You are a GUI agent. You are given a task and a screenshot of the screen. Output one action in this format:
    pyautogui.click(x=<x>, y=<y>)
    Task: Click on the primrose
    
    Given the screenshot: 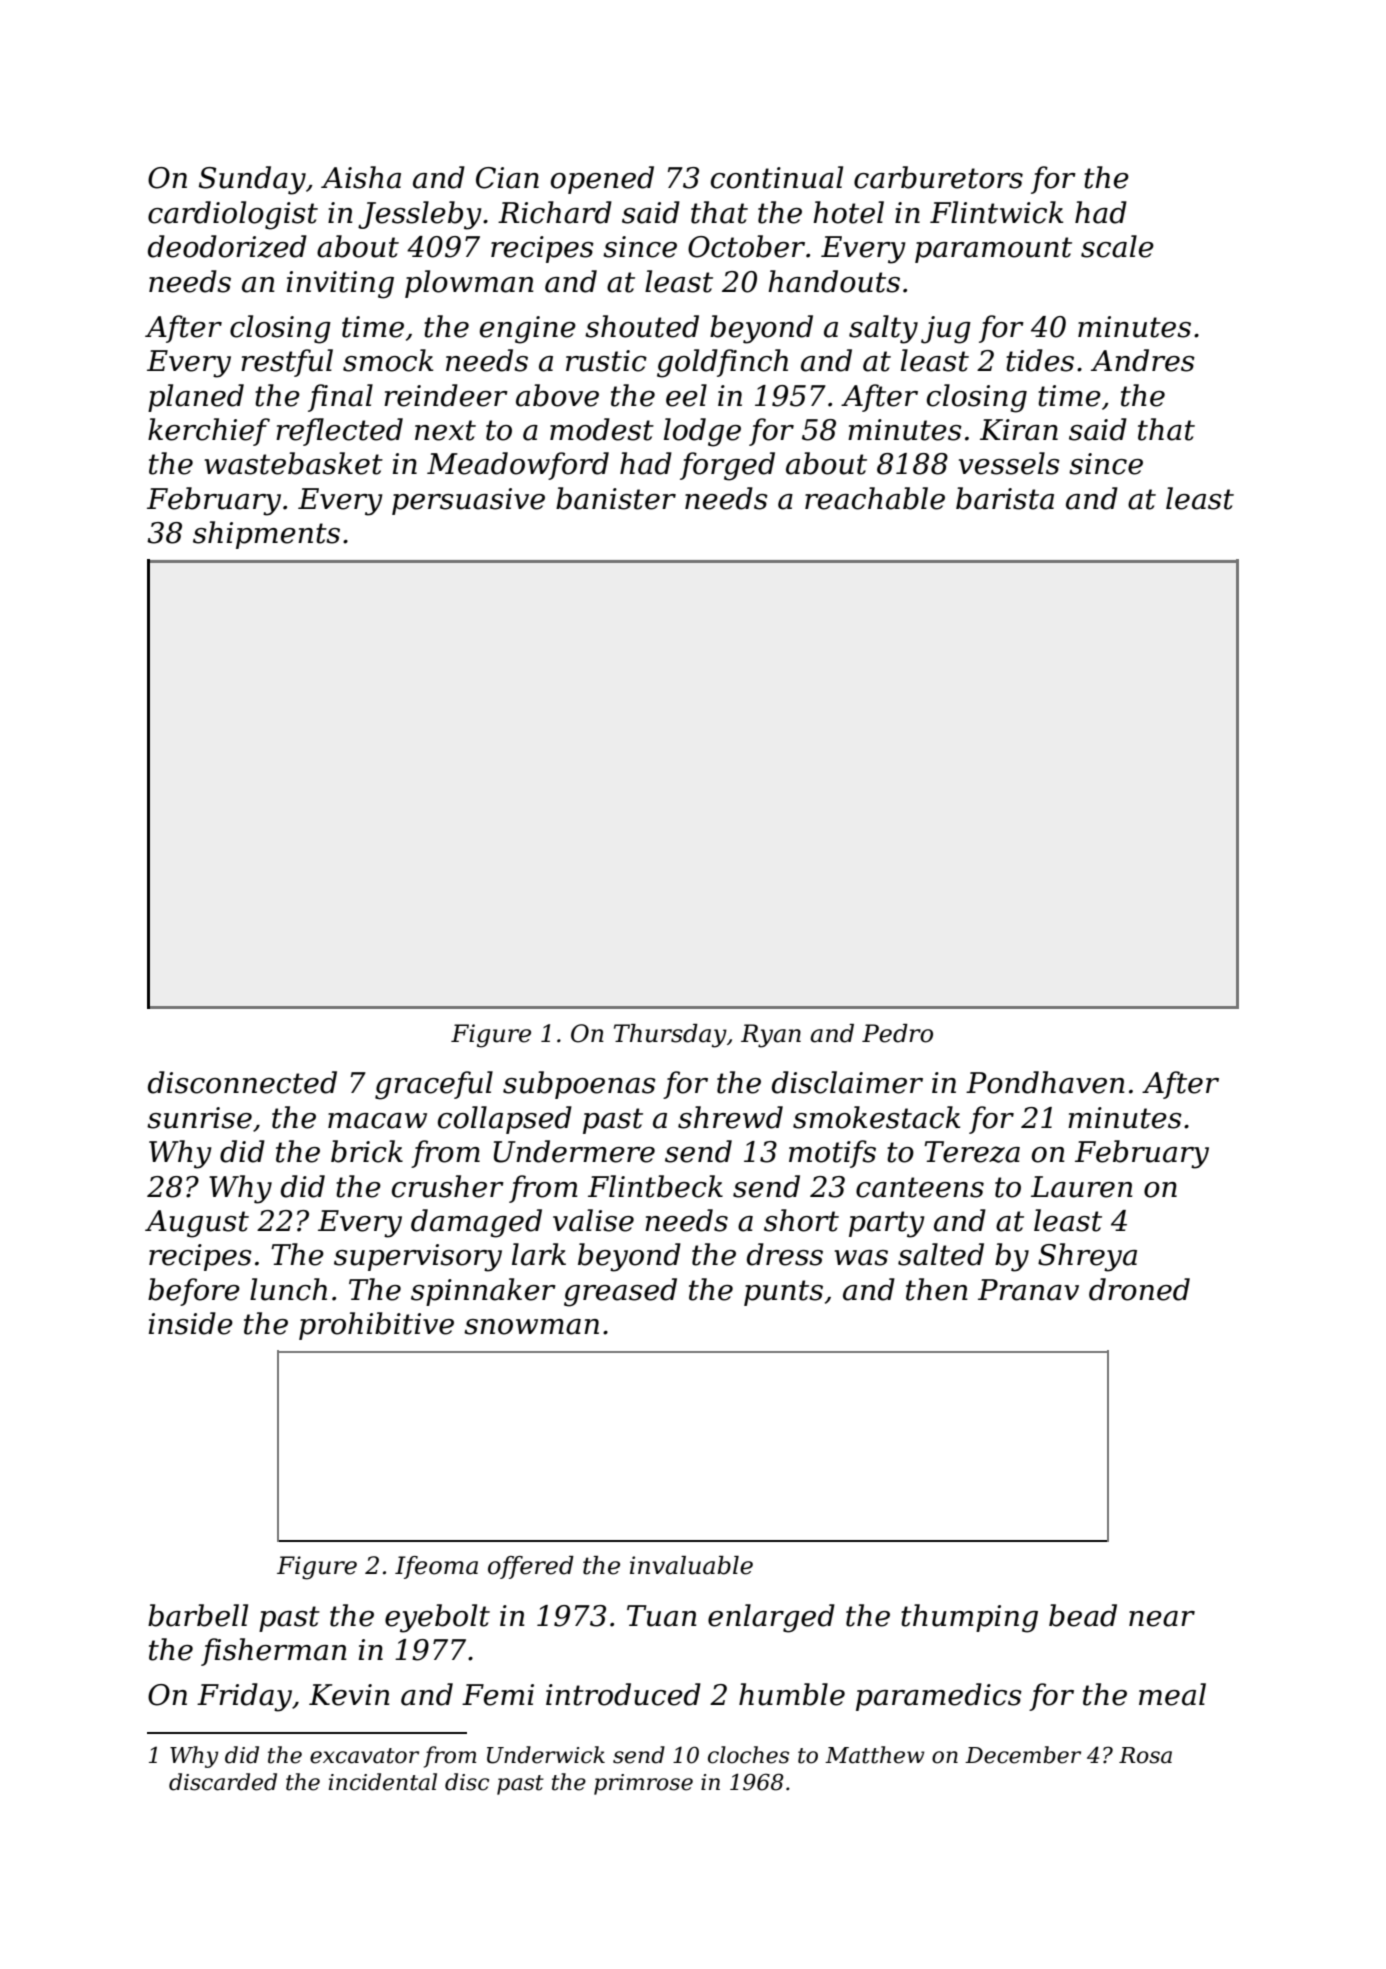 What is the action you would take?
    pyautogui.click(x=643, y=1784)
